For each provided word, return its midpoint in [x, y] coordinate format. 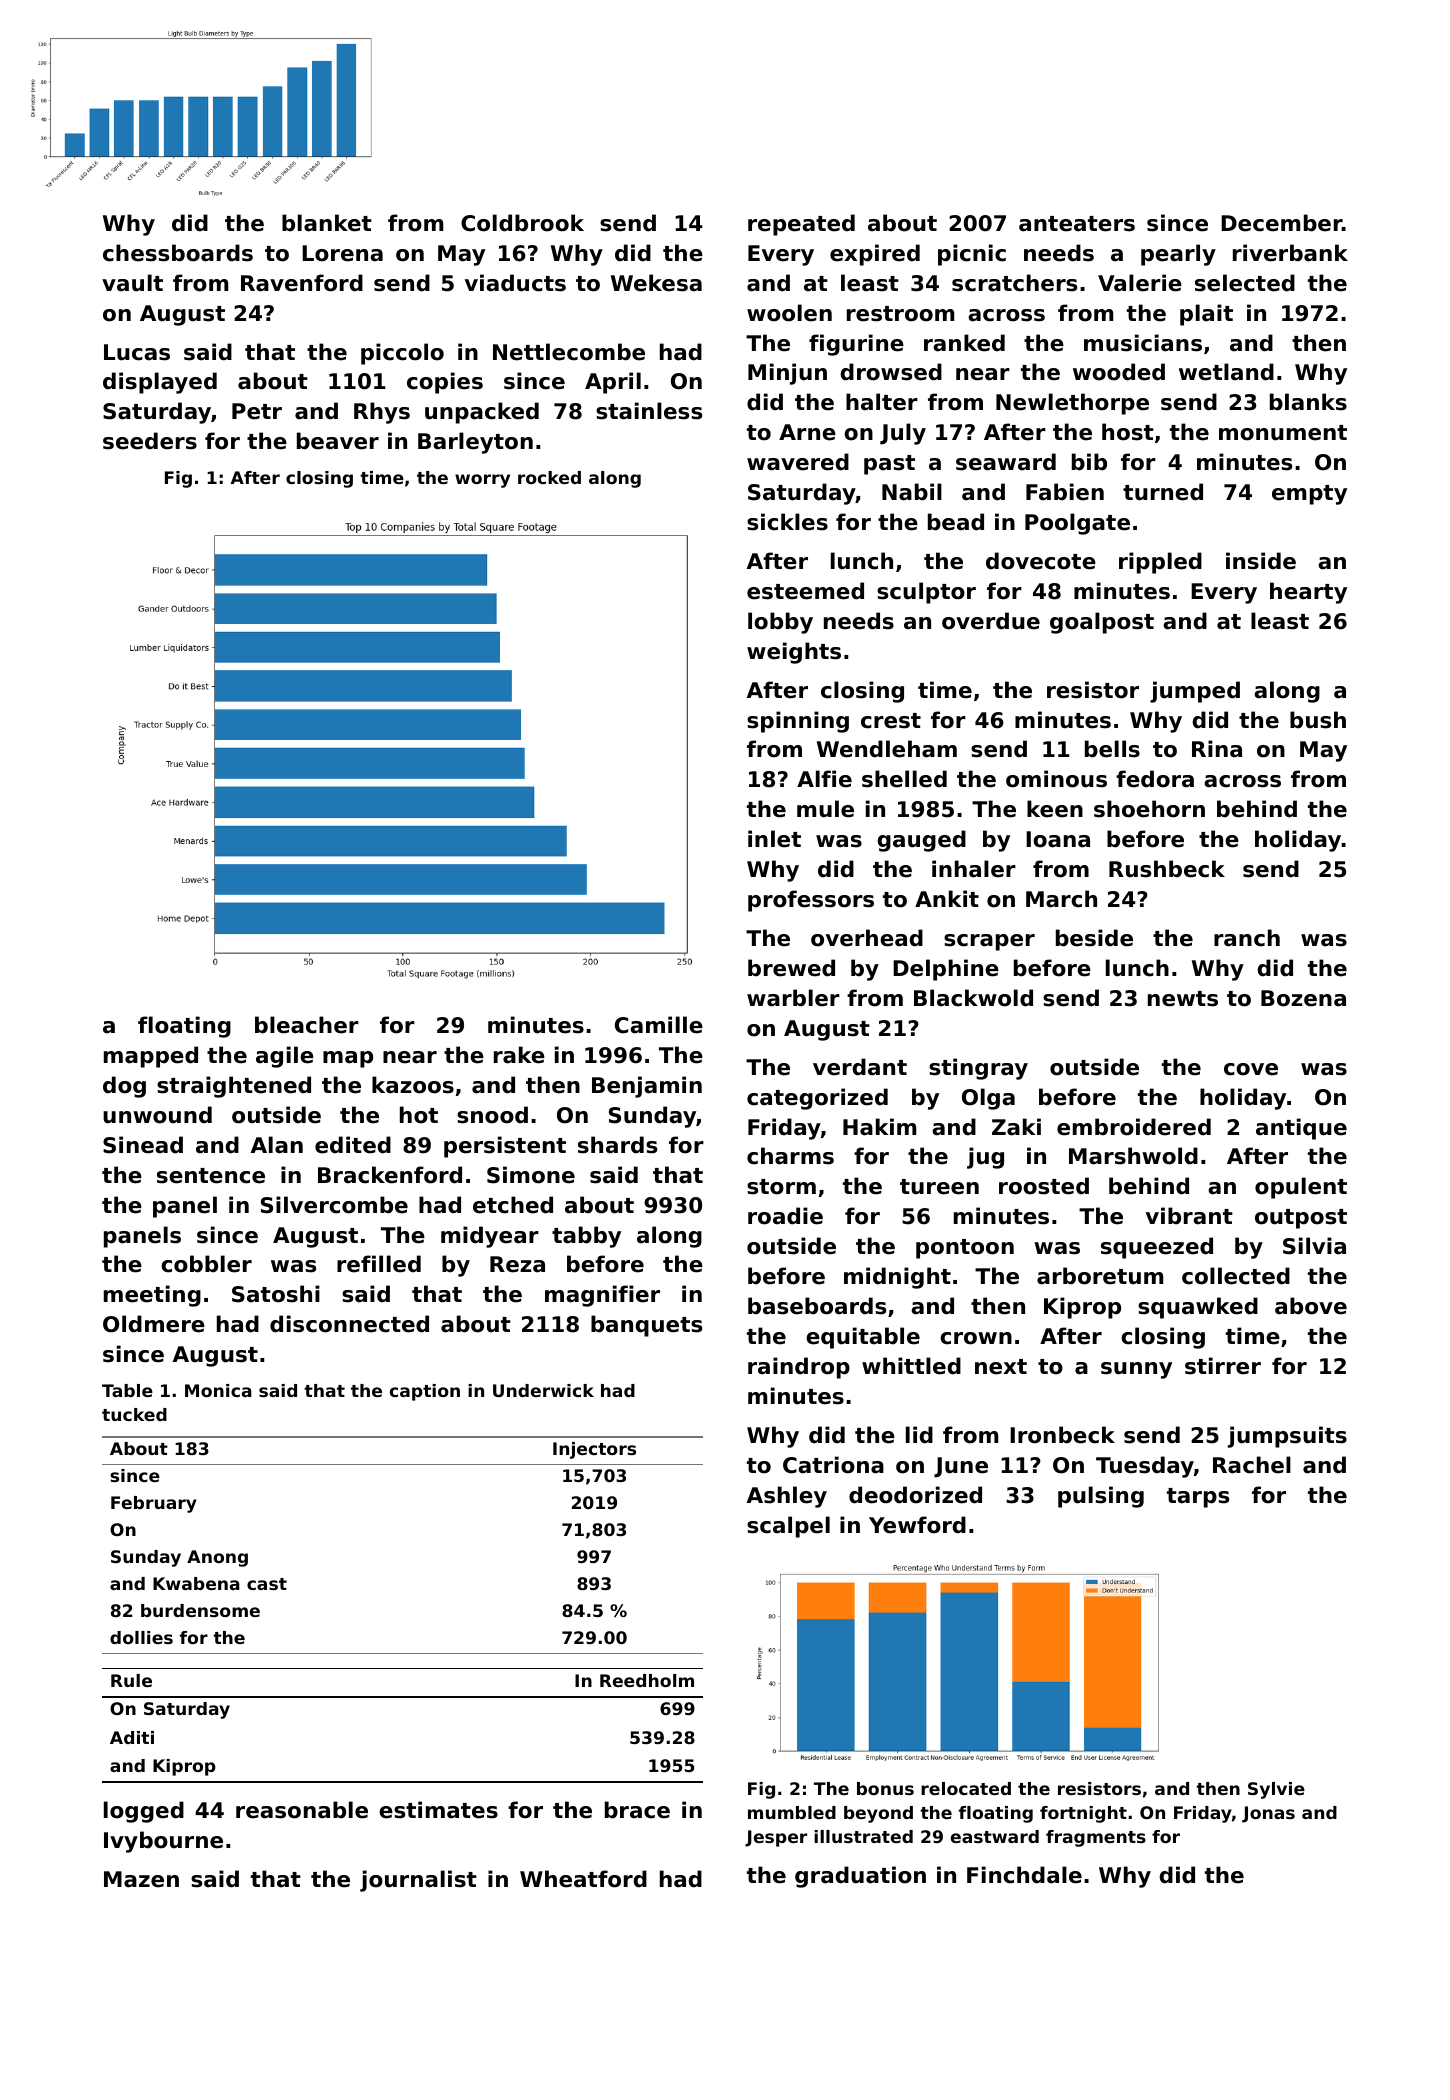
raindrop [799, 1368]
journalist [418, 1881]
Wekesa [656, 283]
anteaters [1077, 224]
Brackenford [390, 1175]
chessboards [178, 253]
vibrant [1189, 1216]
